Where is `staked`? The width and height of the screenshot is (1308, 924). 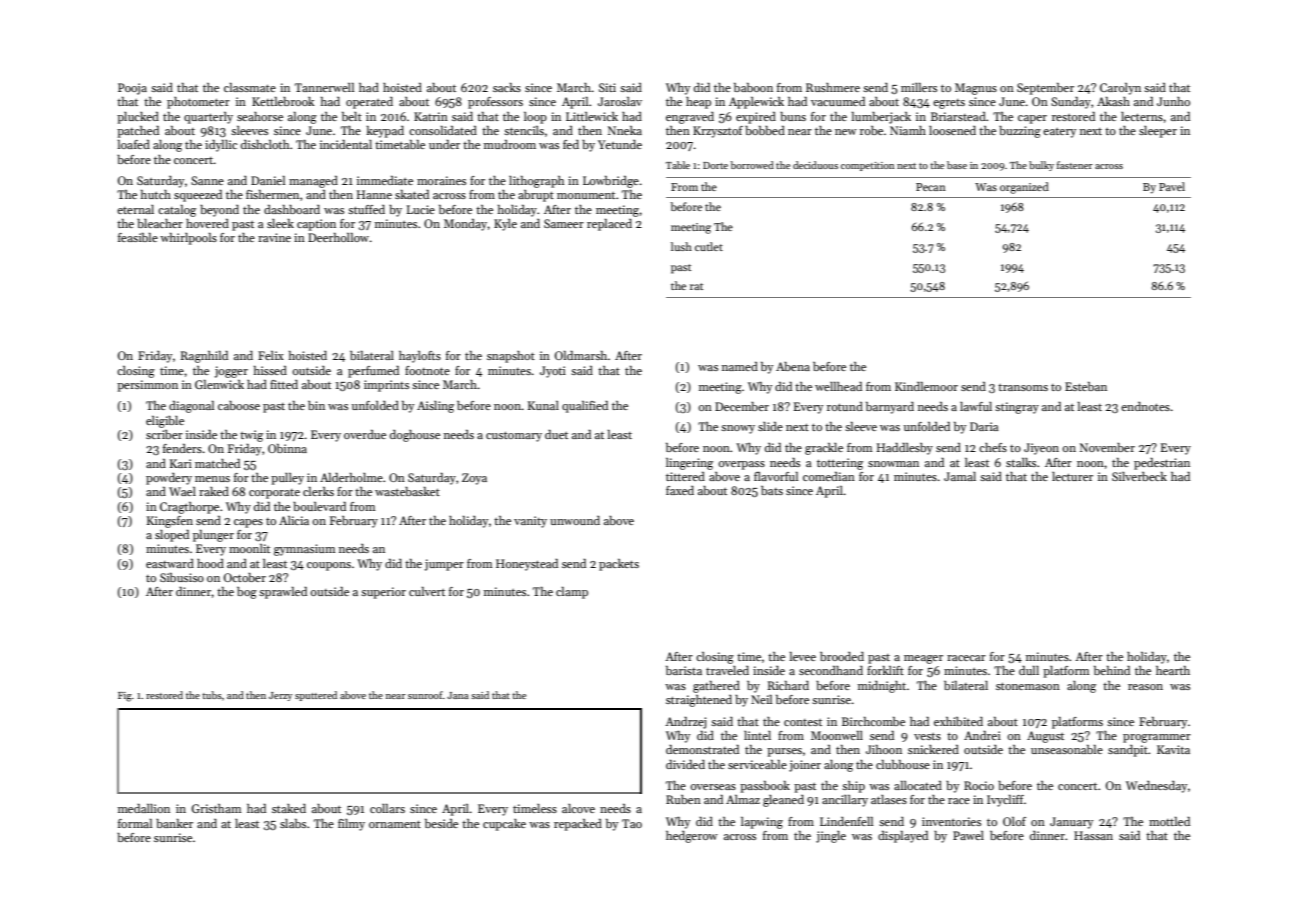 staked is located at coordinates (289, 808).
